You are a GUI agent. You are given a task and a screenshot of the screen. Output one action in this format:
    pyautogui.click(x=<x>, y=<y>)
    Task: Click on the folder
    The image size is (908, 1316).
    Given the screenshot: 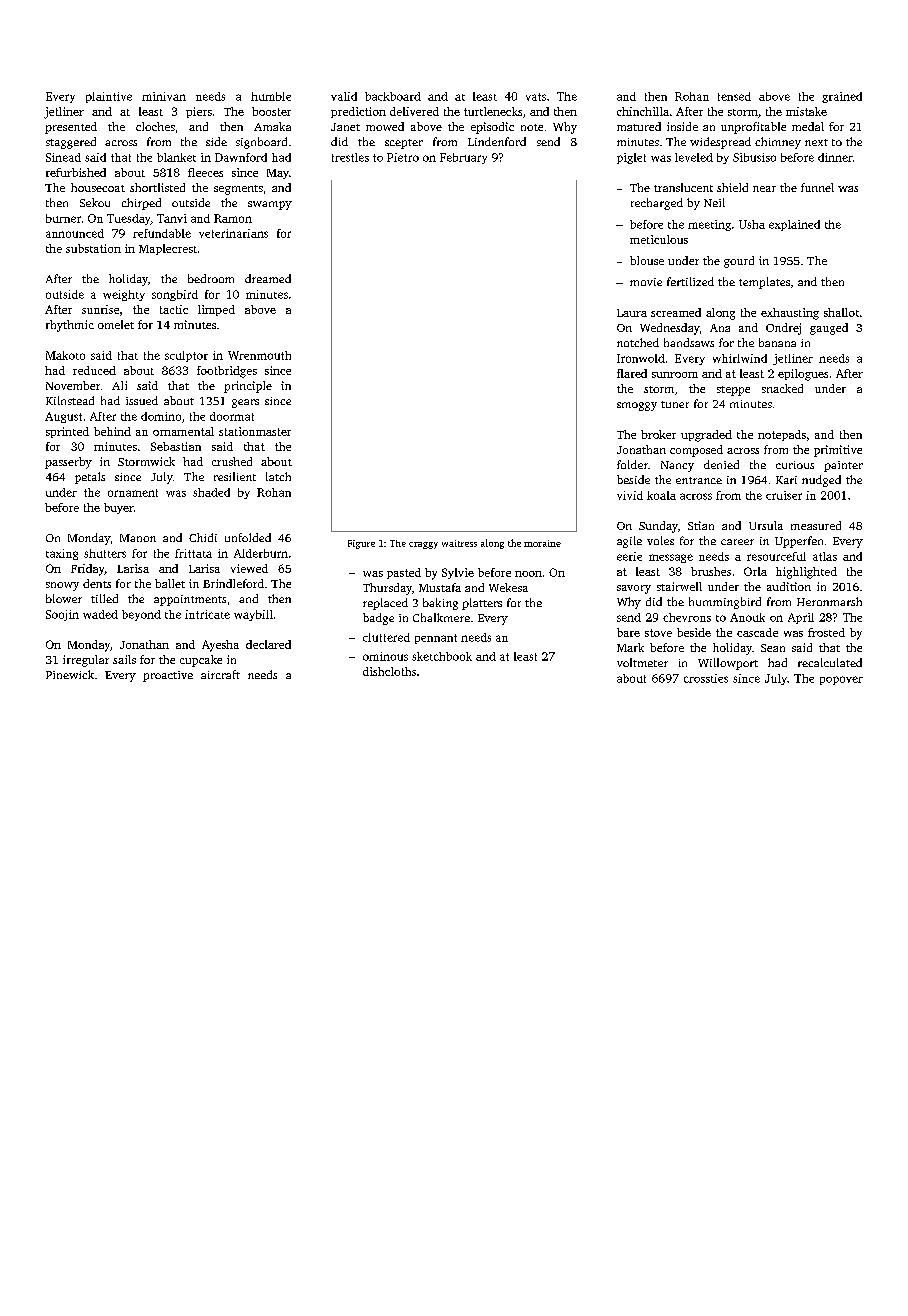 What is the action you would take?
    pyautogui.click(x=632, y=464)
